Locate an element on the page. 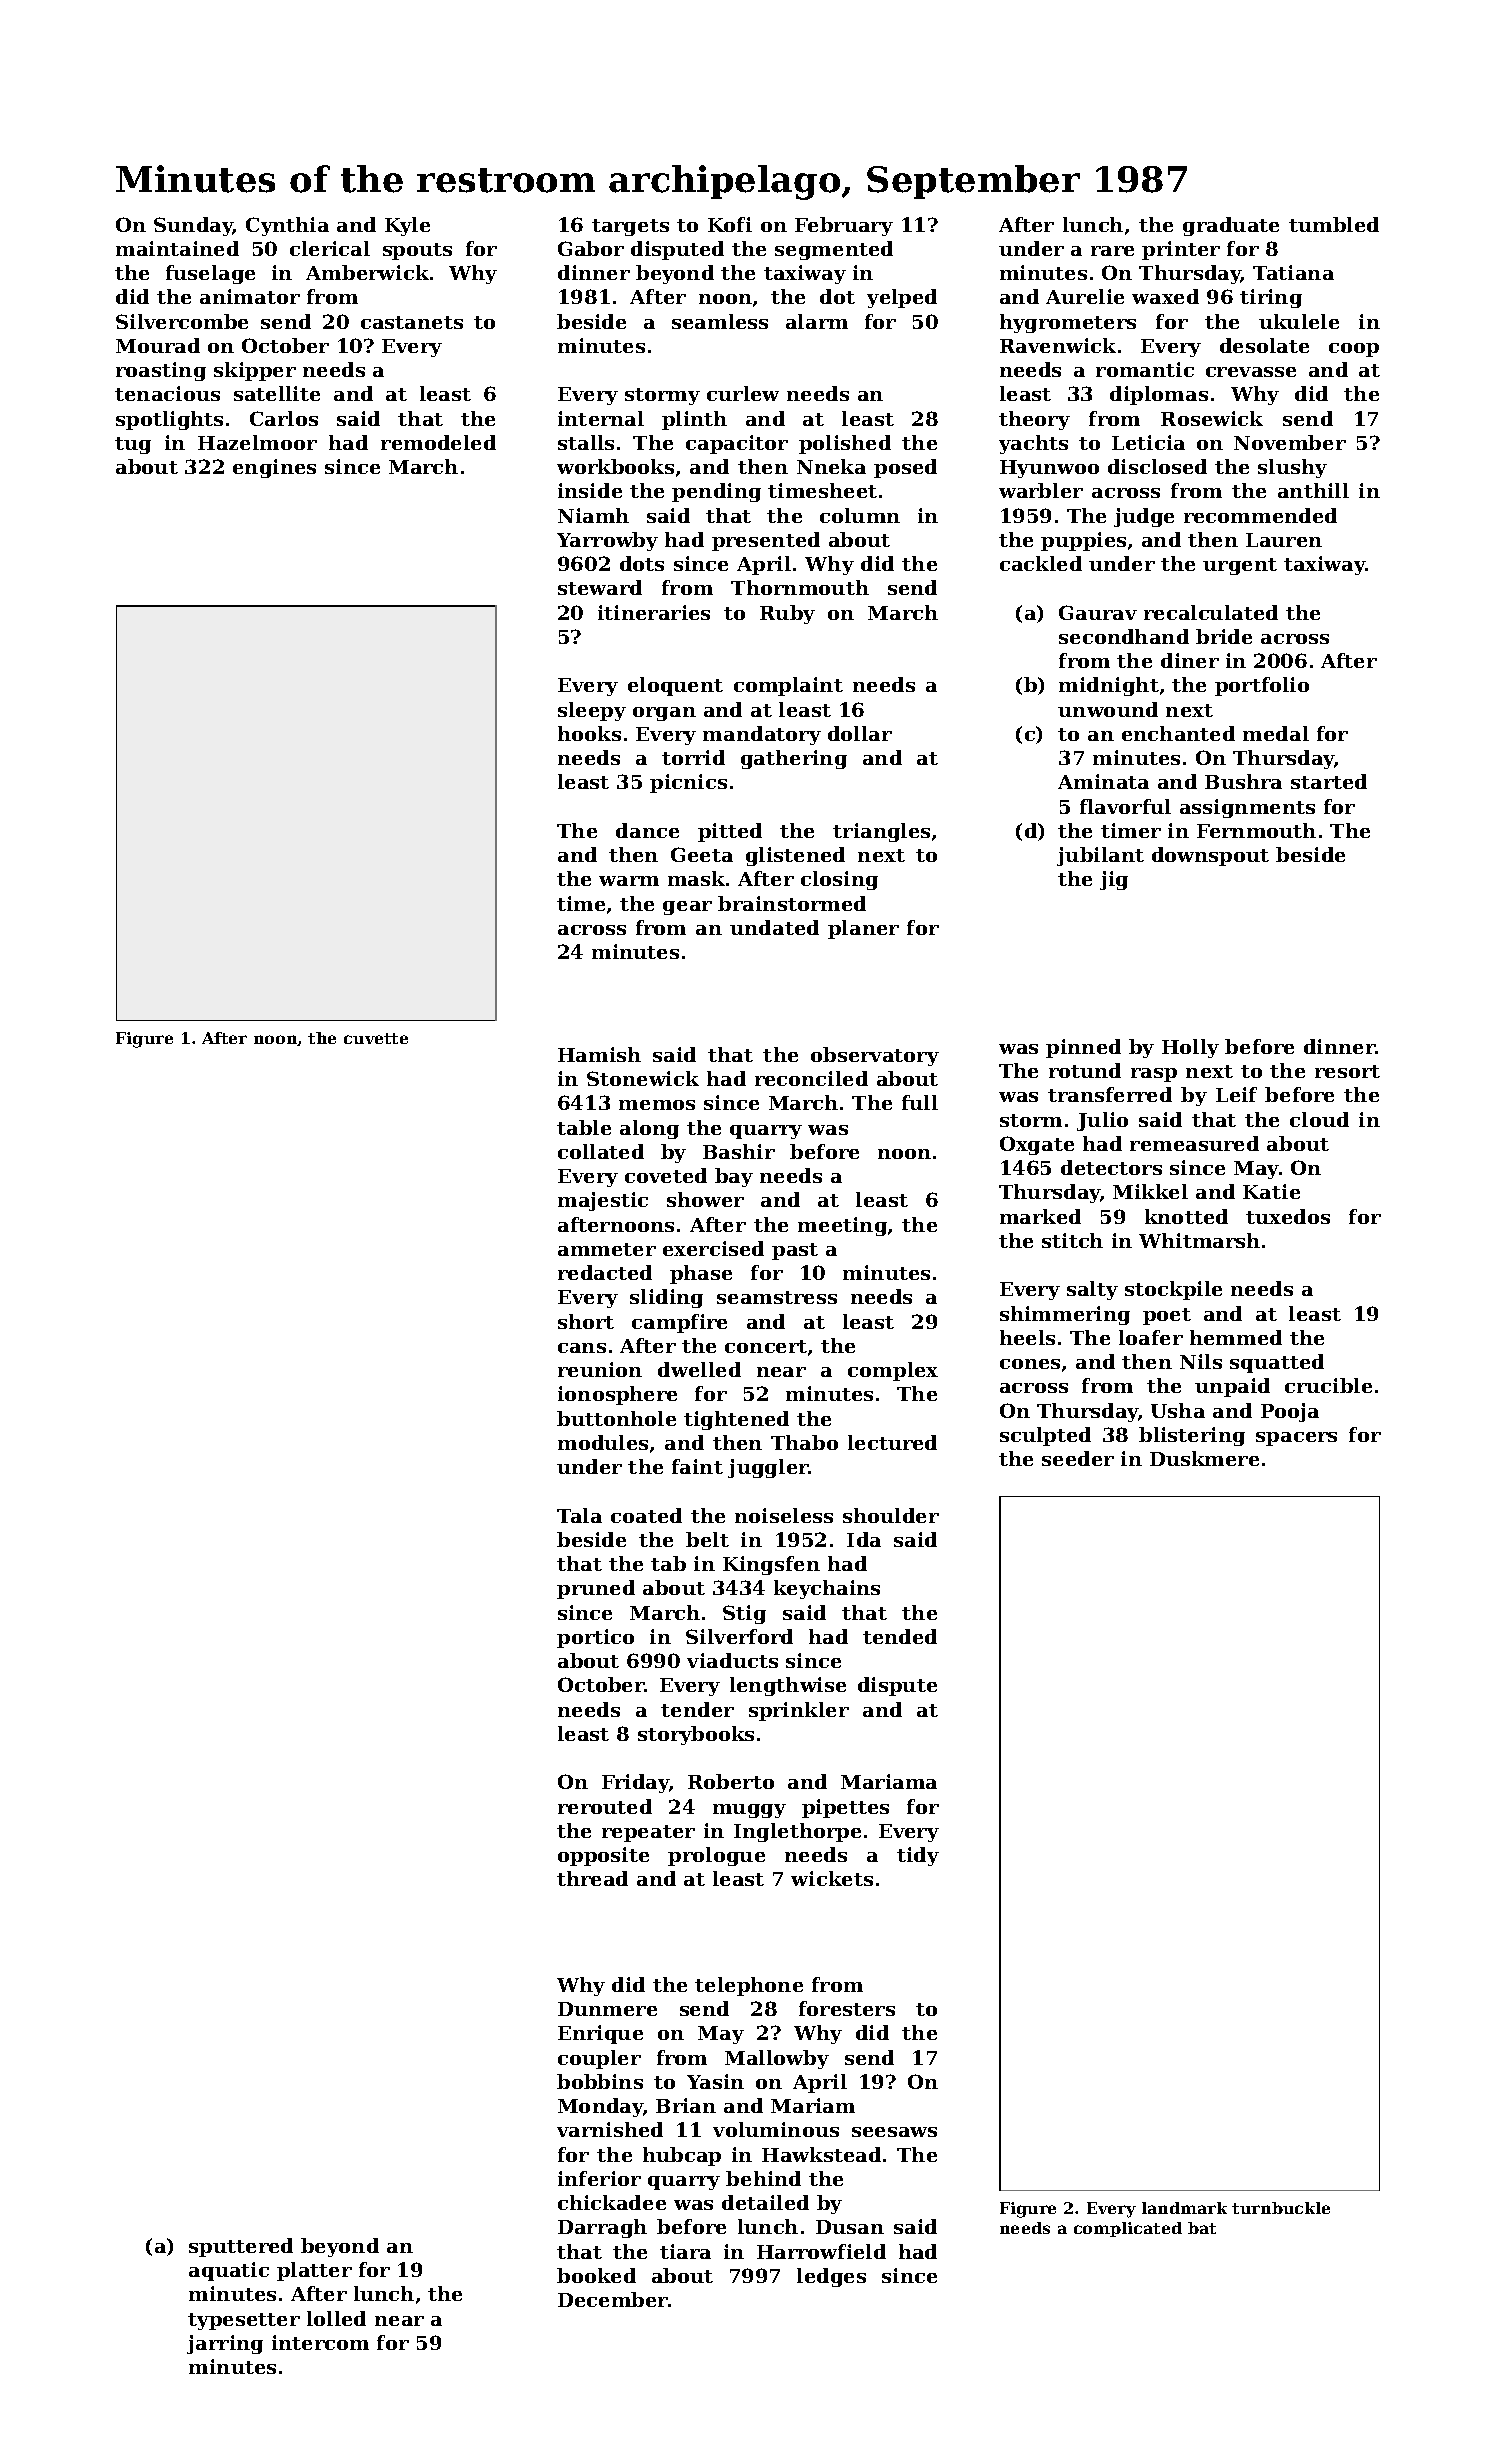 The image size is (1496, 2464). posed is located at coordinates (905, 468).
